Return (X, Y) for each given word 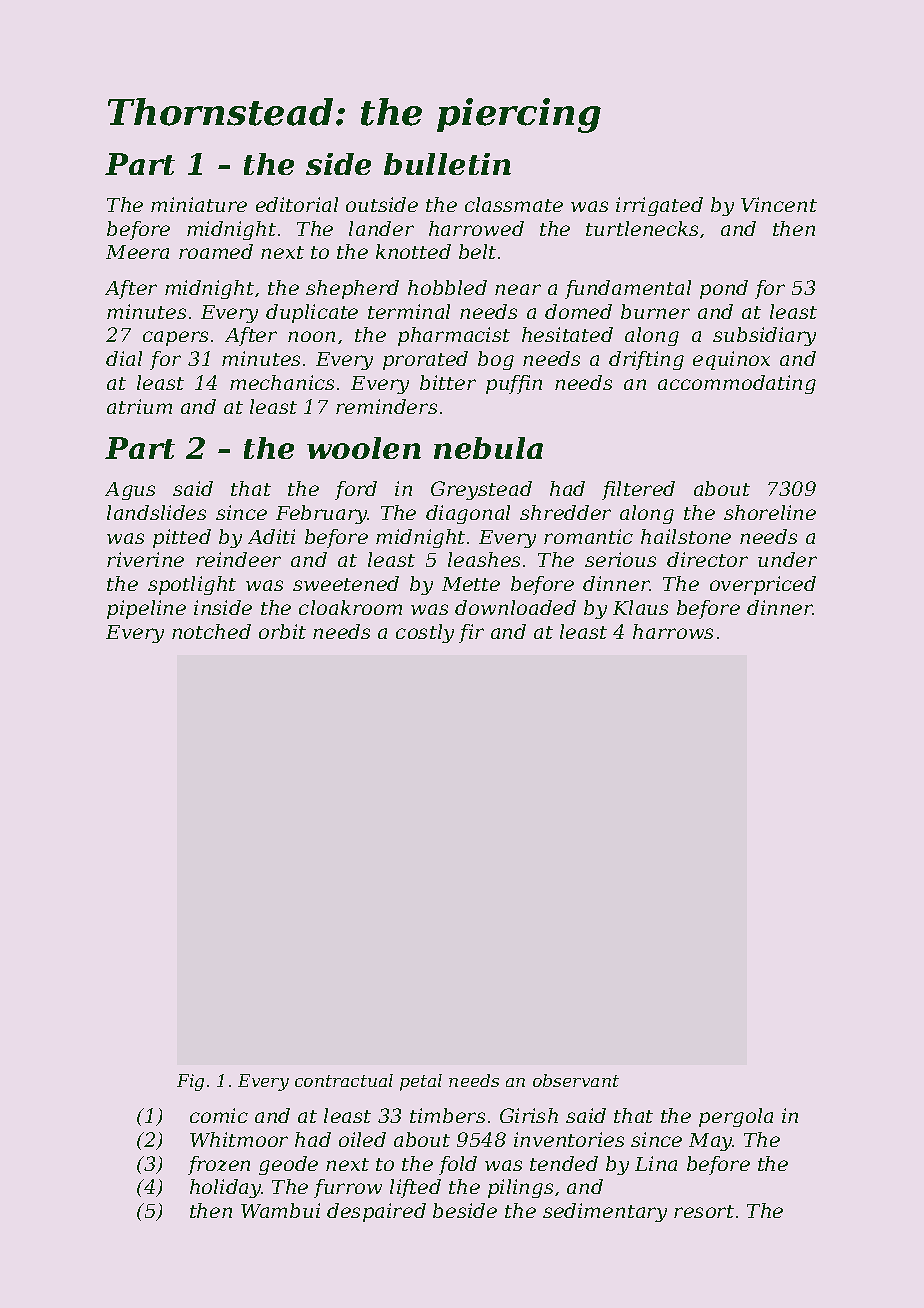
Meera (137, 252)
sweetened (346, 583)
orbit (282, 631)
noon (311, 336)
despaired (376, 1212)
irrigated (659, 206)
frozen (219, 1165)
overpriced (763, 585)
